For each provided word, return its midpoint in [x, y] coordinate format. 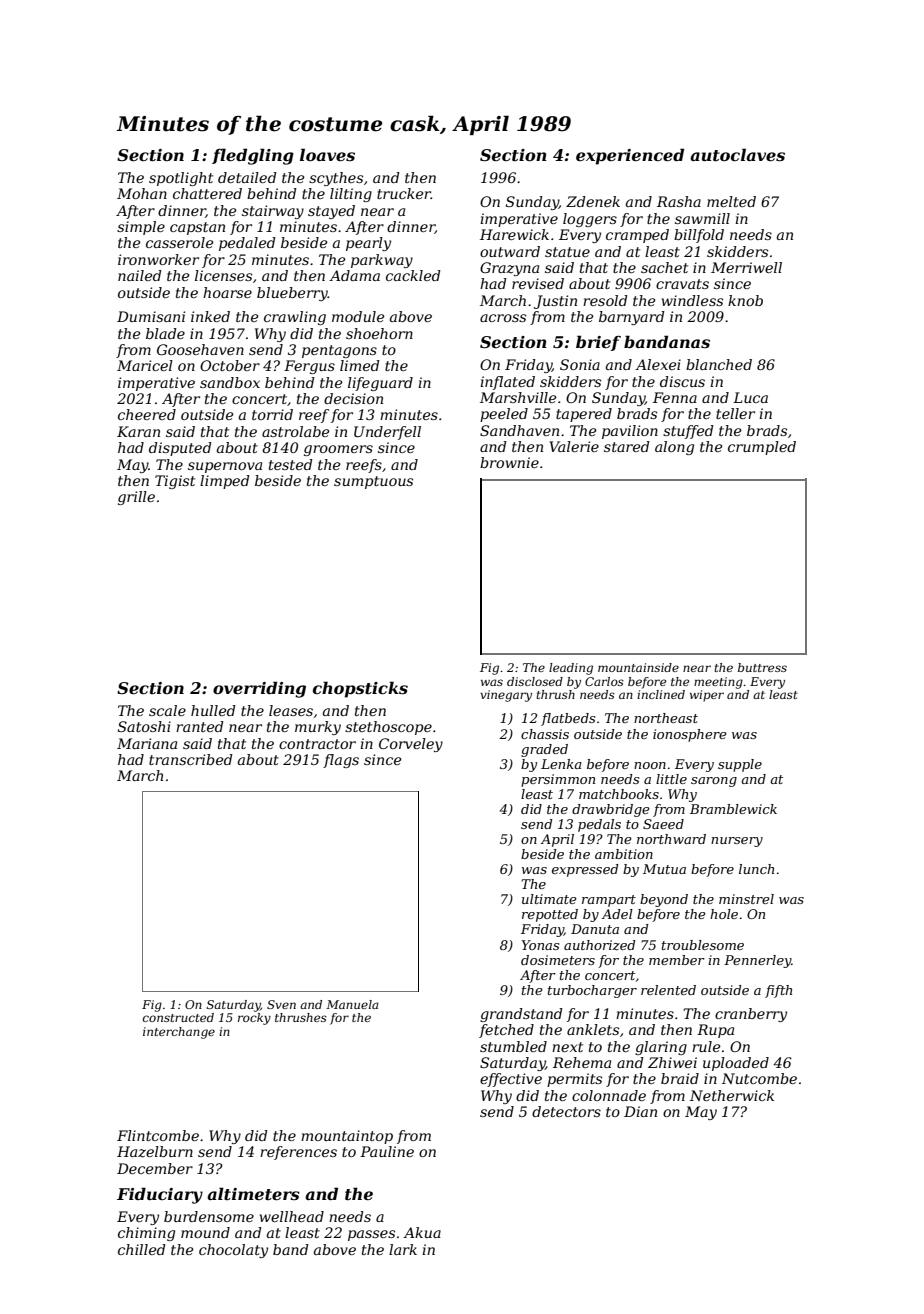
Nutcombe [759, 1078]
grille [136, 498]
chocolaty [233, 1251]
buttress [762, 667]
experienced [630, 156]
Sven [281, 1004]
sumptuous [373, 482]
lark [403, 1249]
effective [511, 1080]
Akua [422, 1232]
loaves [327, 154]
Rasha [679, 201]
